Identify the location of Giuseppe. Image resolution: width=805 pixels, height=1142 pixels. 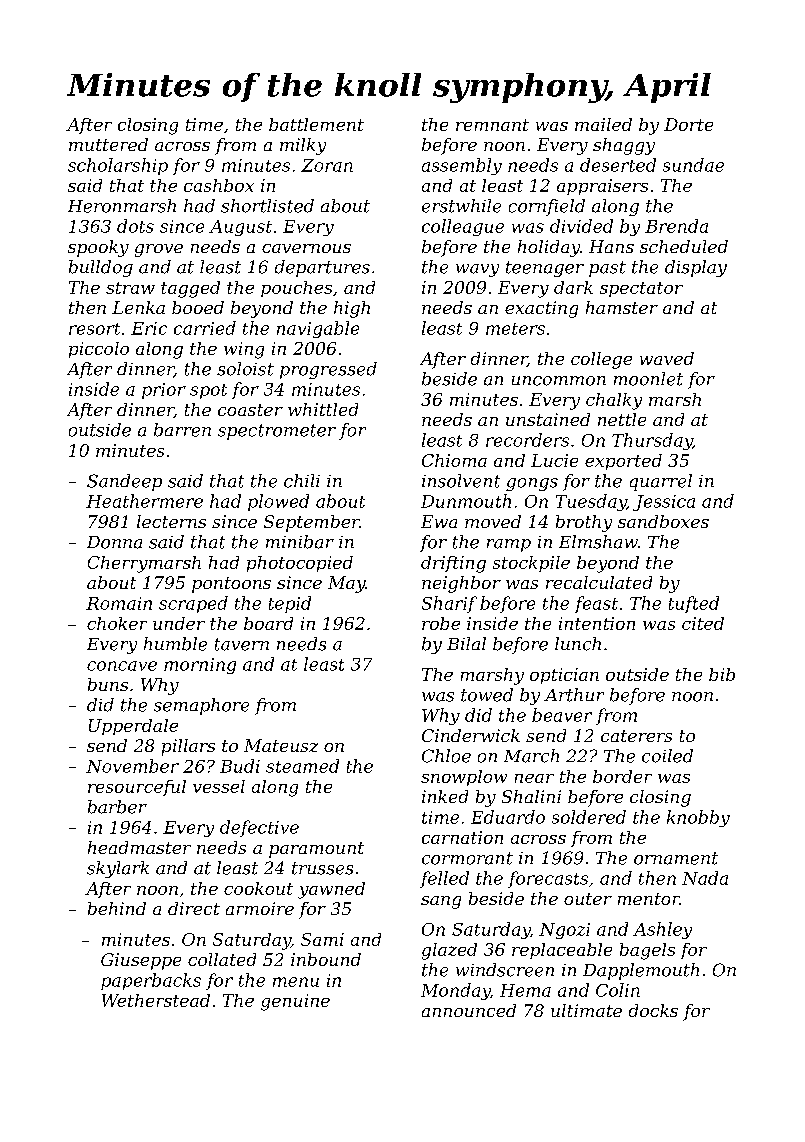
(141, 961).
